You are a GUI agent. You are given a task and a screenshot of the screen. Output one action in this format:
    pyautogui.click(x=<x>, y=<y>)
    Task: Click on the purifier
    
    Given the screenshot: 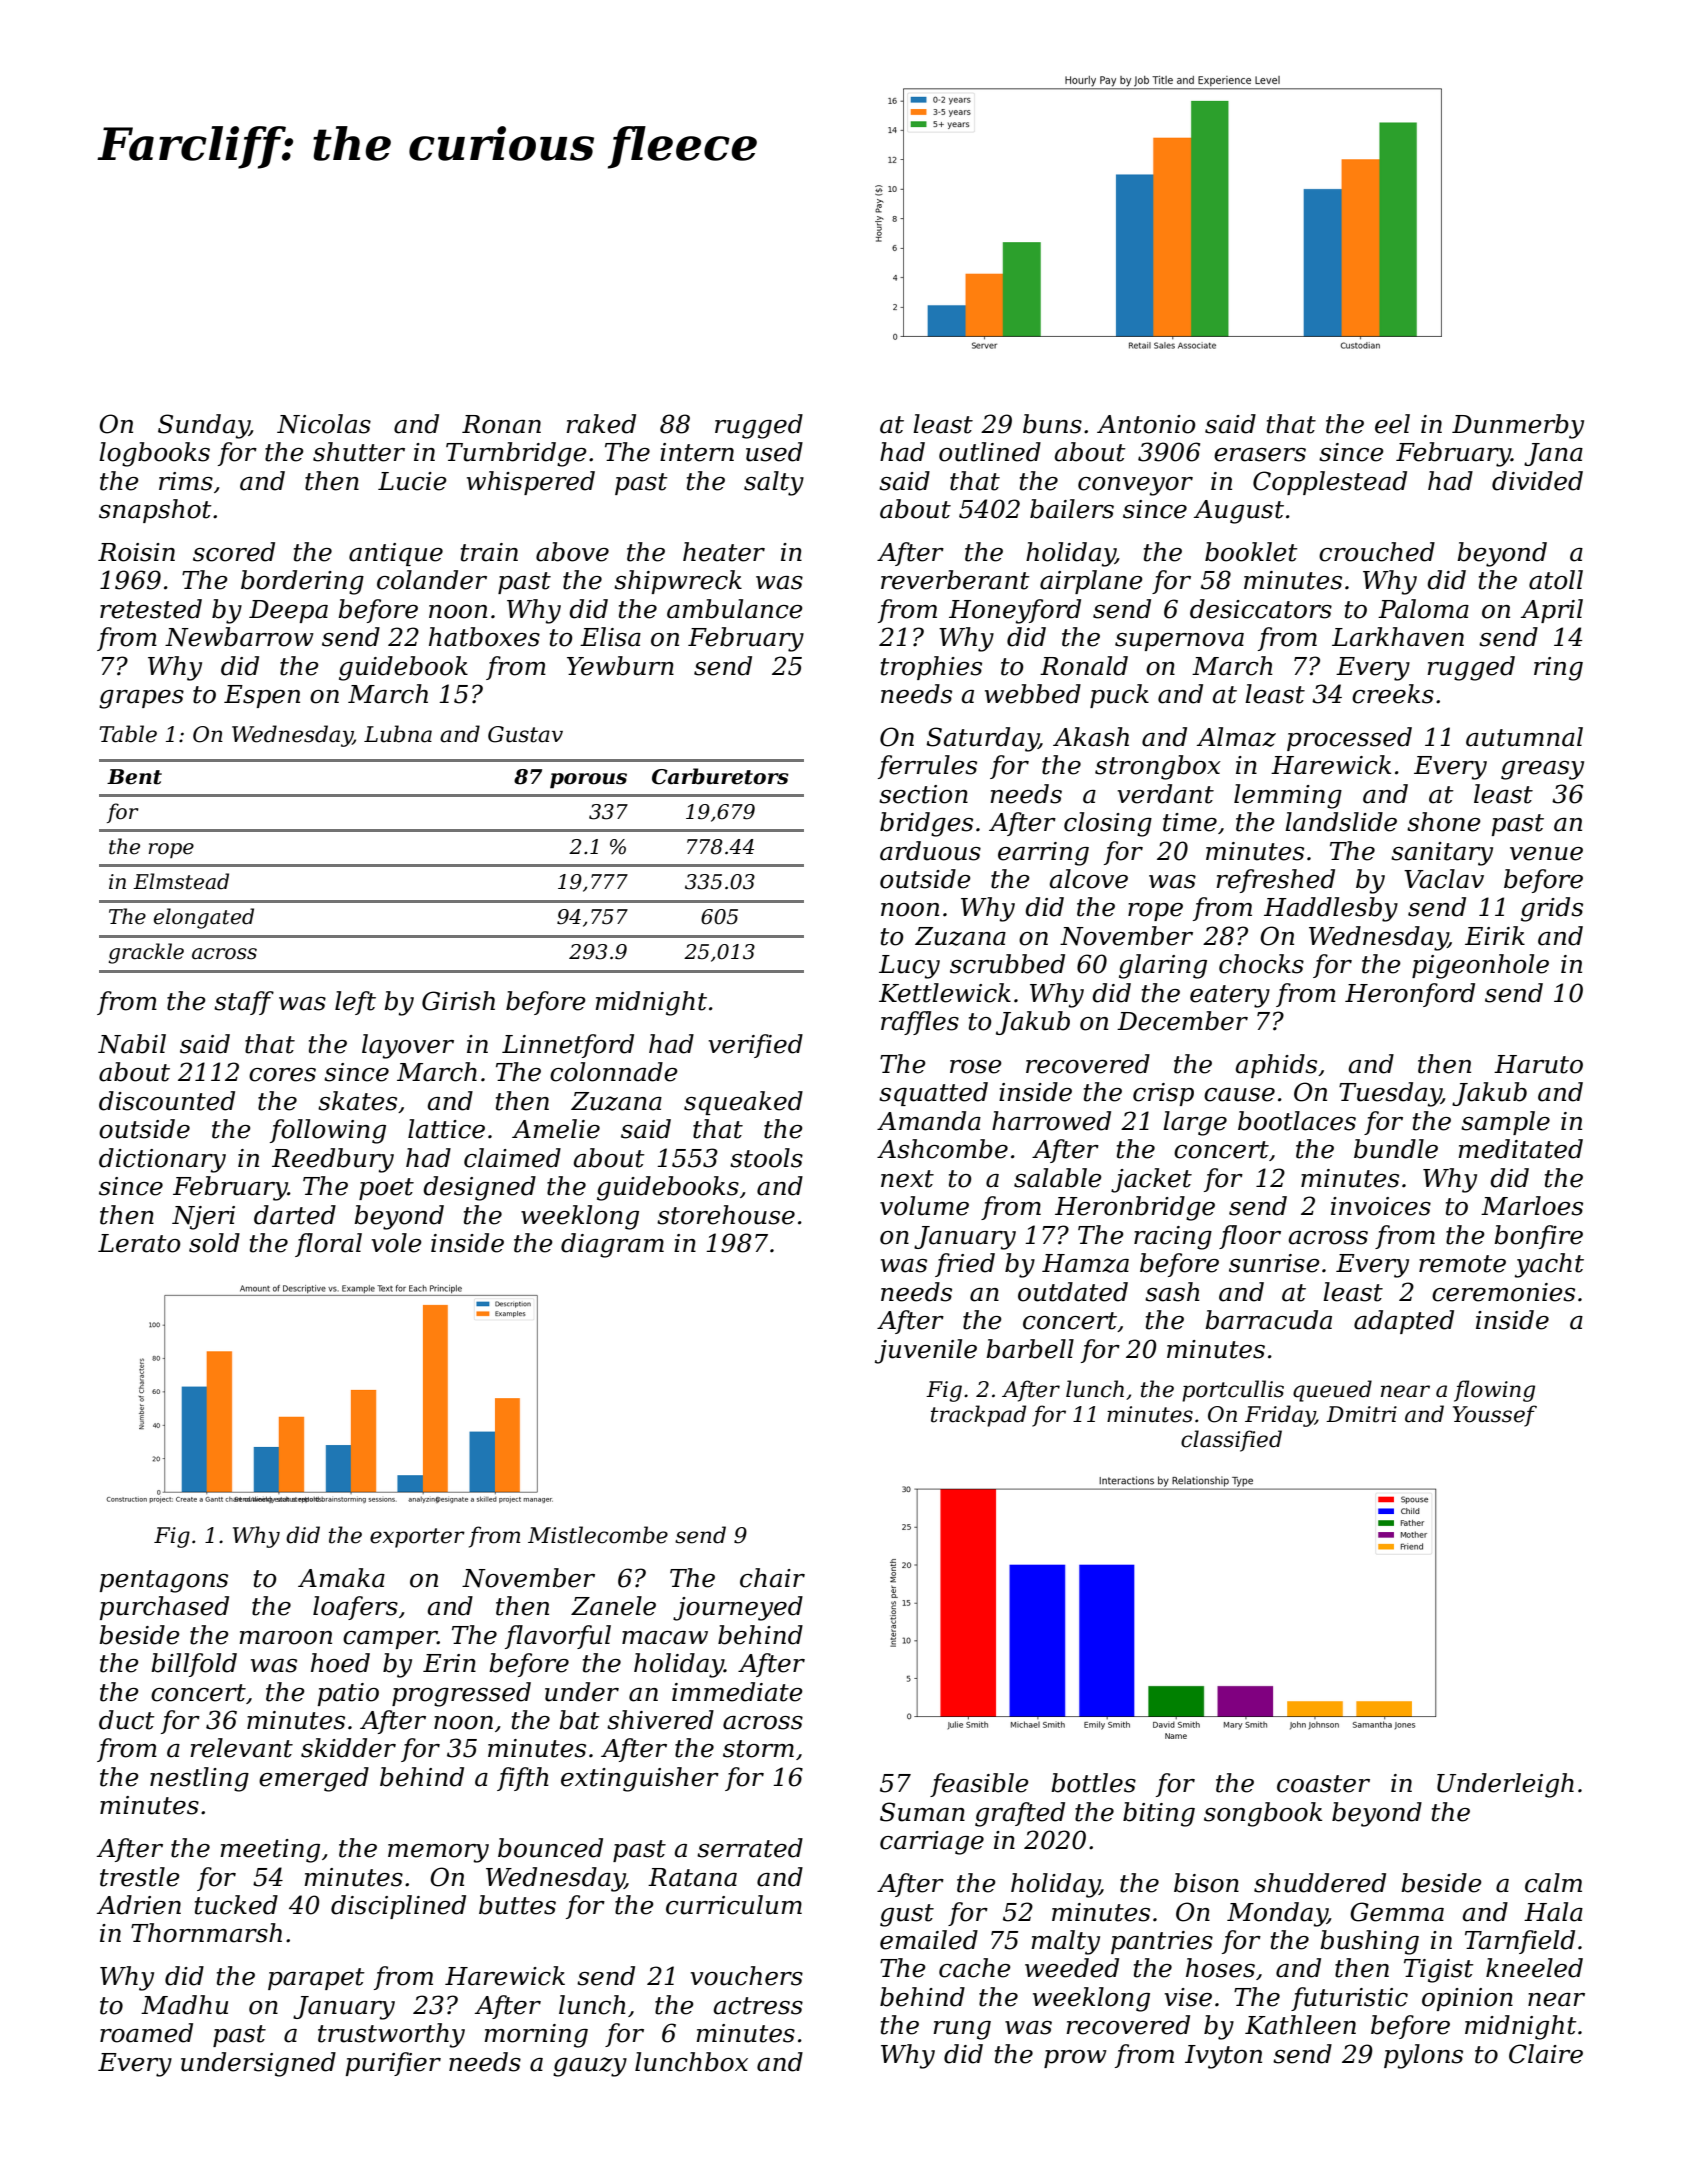 What is the action you would take?
    pyautogui.click(x=393, y=2064)
